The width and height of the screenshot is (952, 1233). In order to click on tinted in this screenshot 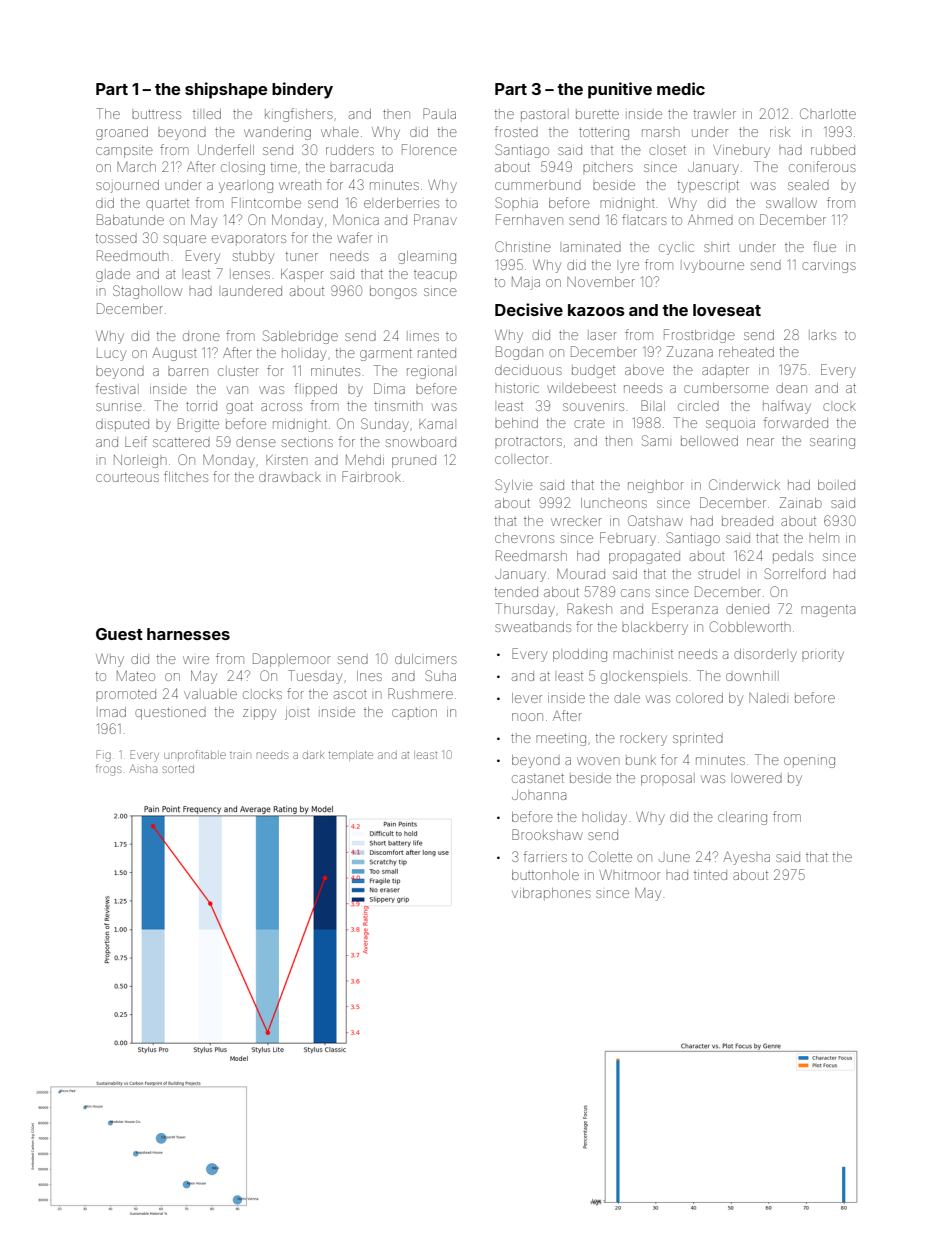, I will do `click(710, 875)`.
